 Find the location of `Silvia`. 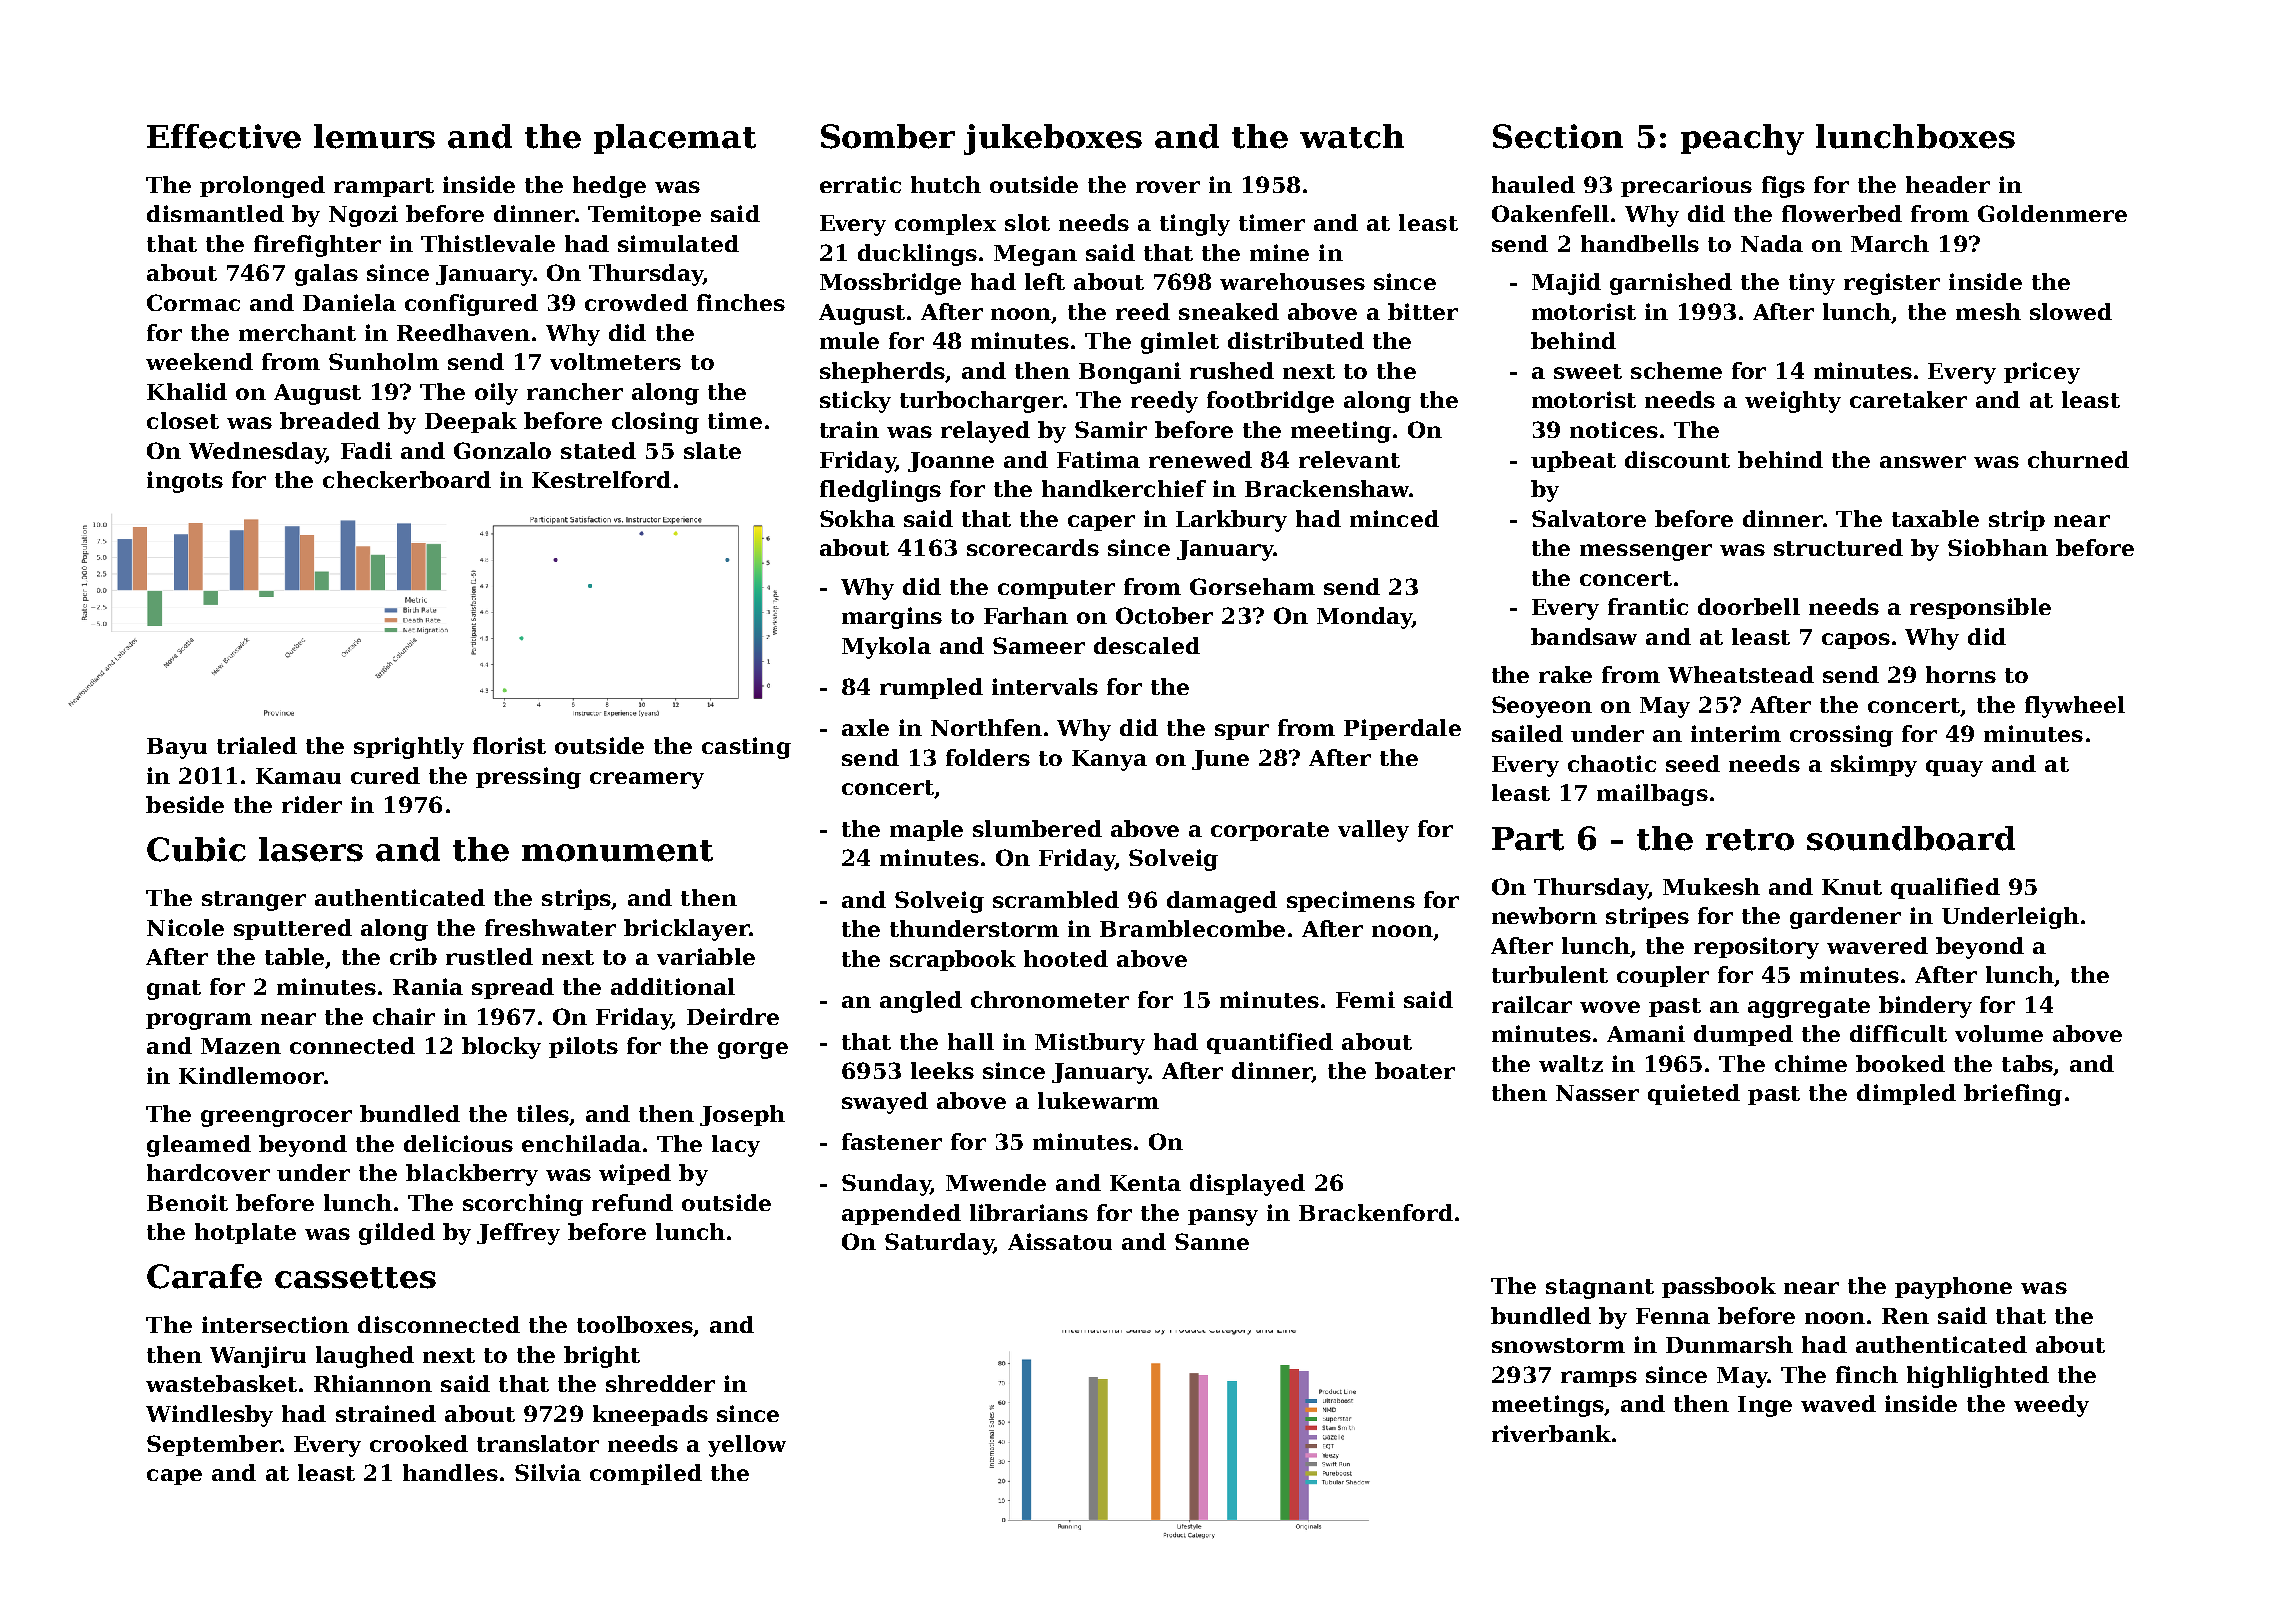

Silvia is located at coordinates (548, 1472).
